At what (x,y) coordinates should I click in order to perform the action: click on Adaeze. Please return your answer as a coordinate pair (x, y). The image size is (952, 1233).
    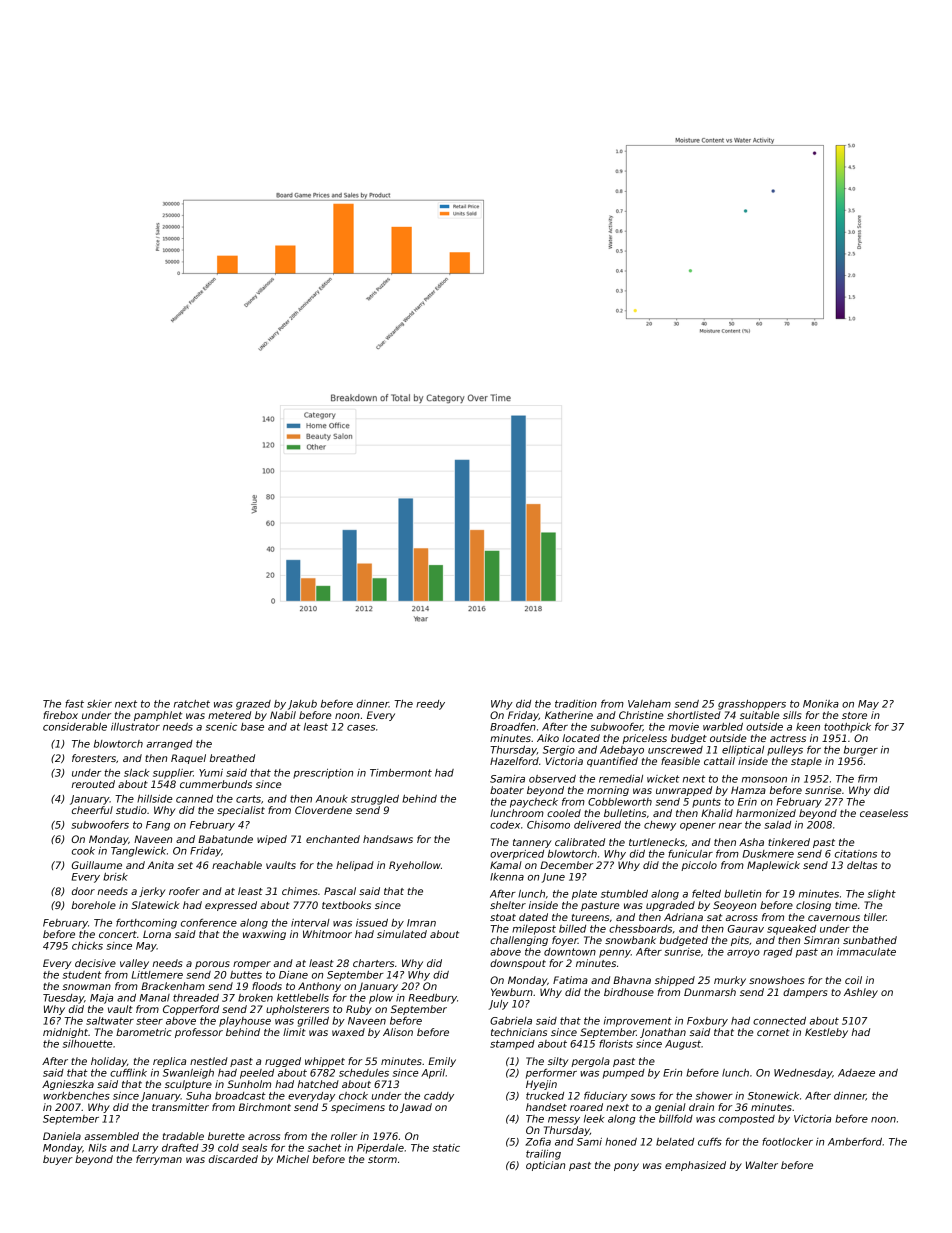
    Looking at the image, I should click on (856, 1073).
